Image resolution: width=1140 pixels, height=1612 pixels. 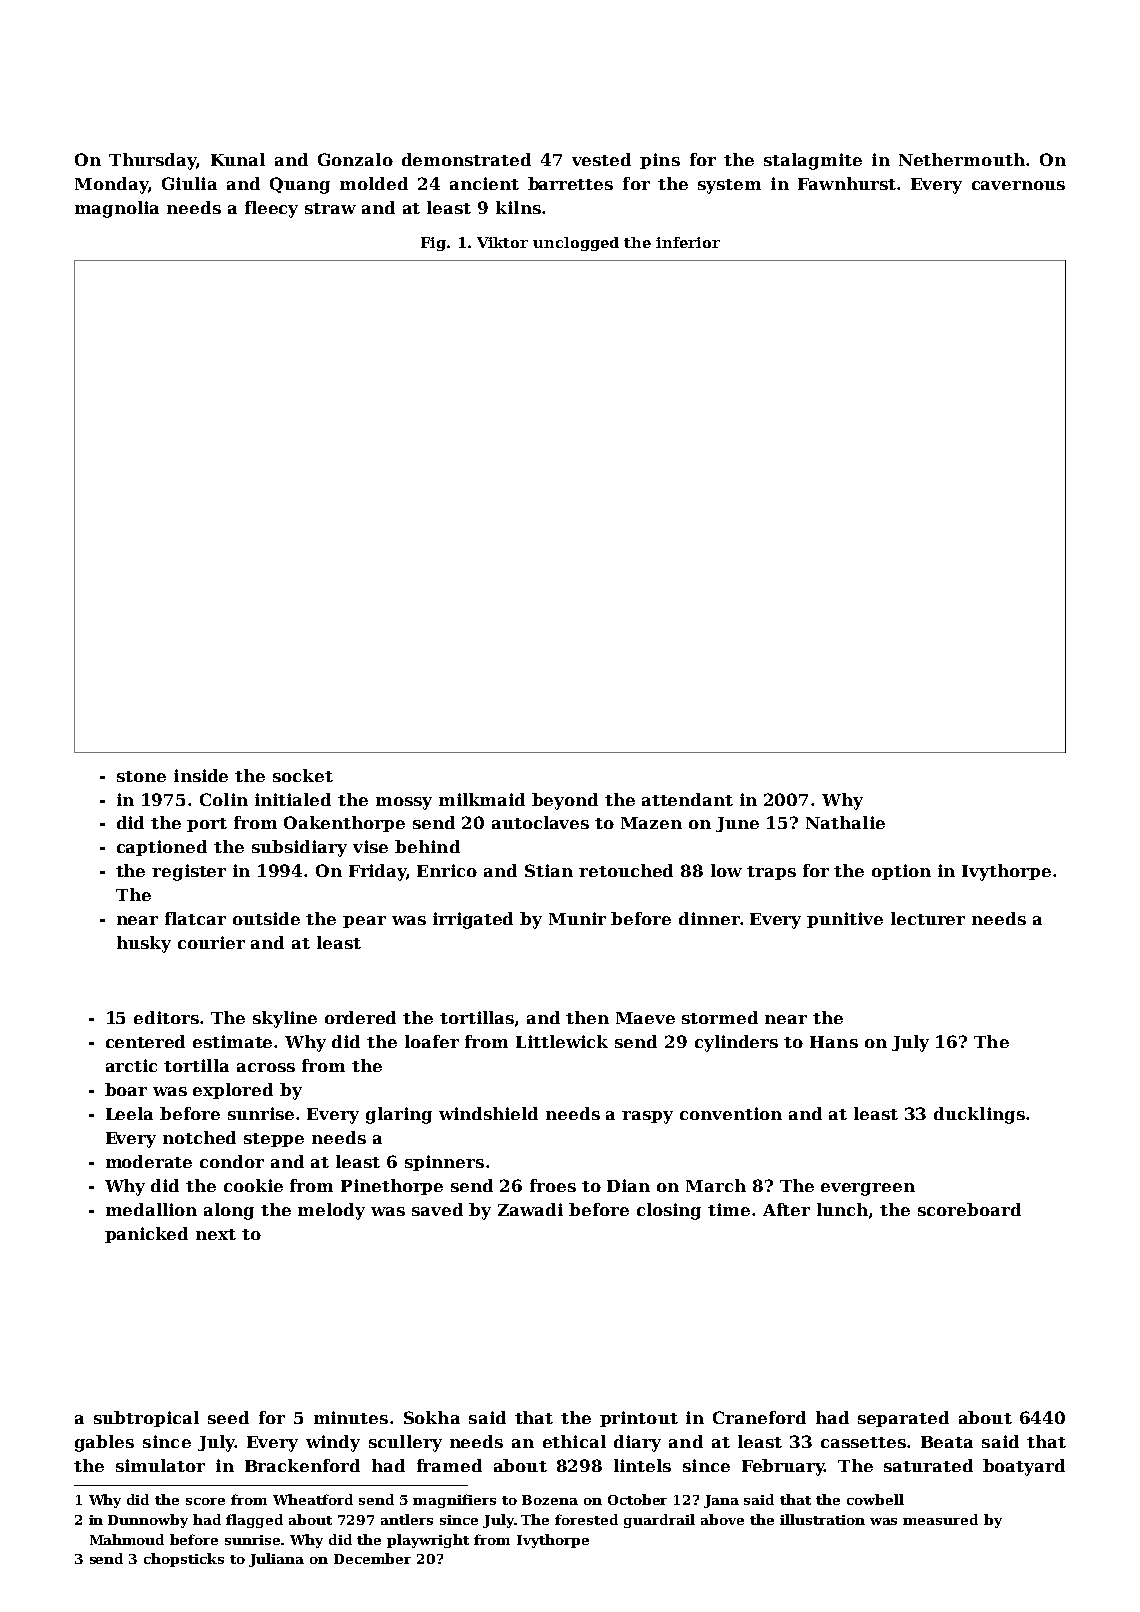 What do you see at coordinates (146, 1419) in the document?
I see `subtropical` at bounding box center [146, 1419].
